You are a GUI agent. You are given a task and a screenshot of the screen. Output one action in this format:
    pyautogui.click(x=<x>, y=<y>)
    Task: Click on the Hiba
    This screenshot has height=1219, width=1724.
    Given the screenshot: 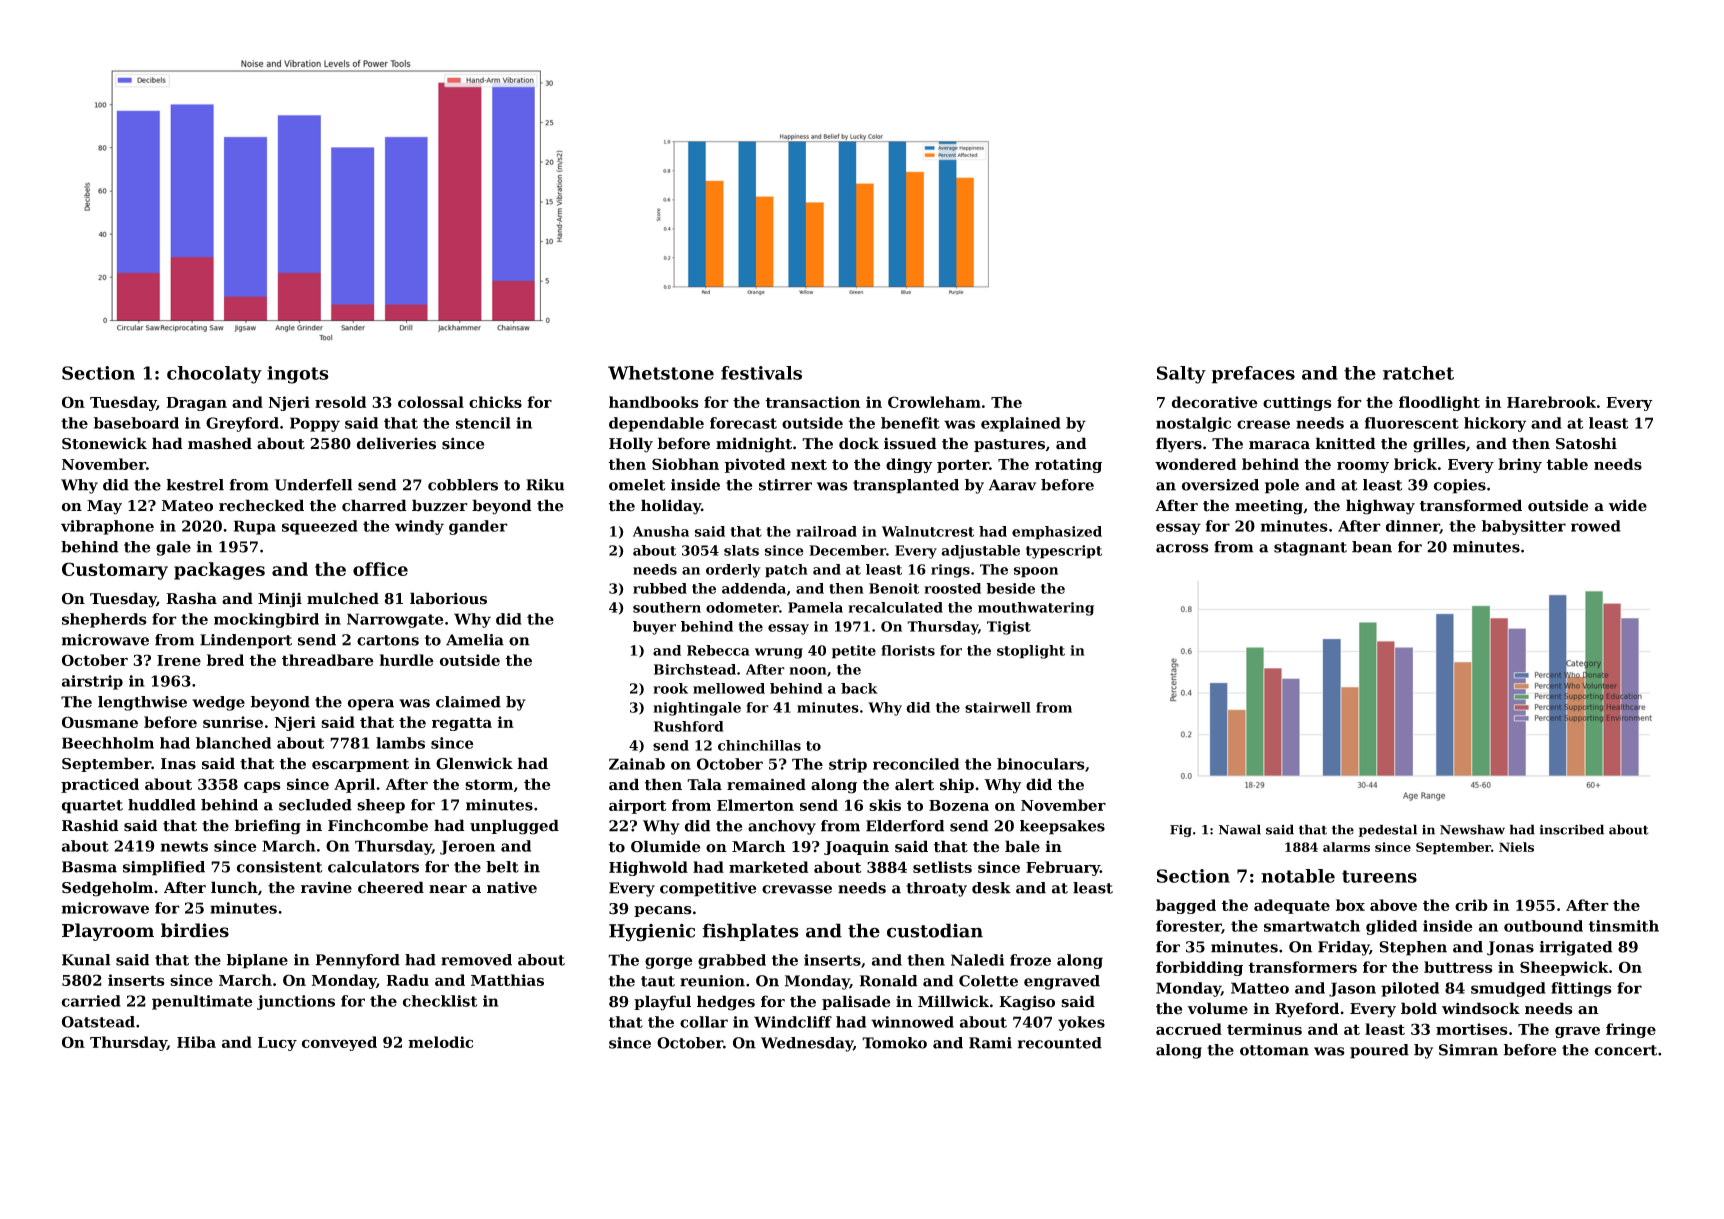 What is the action you would take?
    pyautogui.click(x=196, y=1042)
